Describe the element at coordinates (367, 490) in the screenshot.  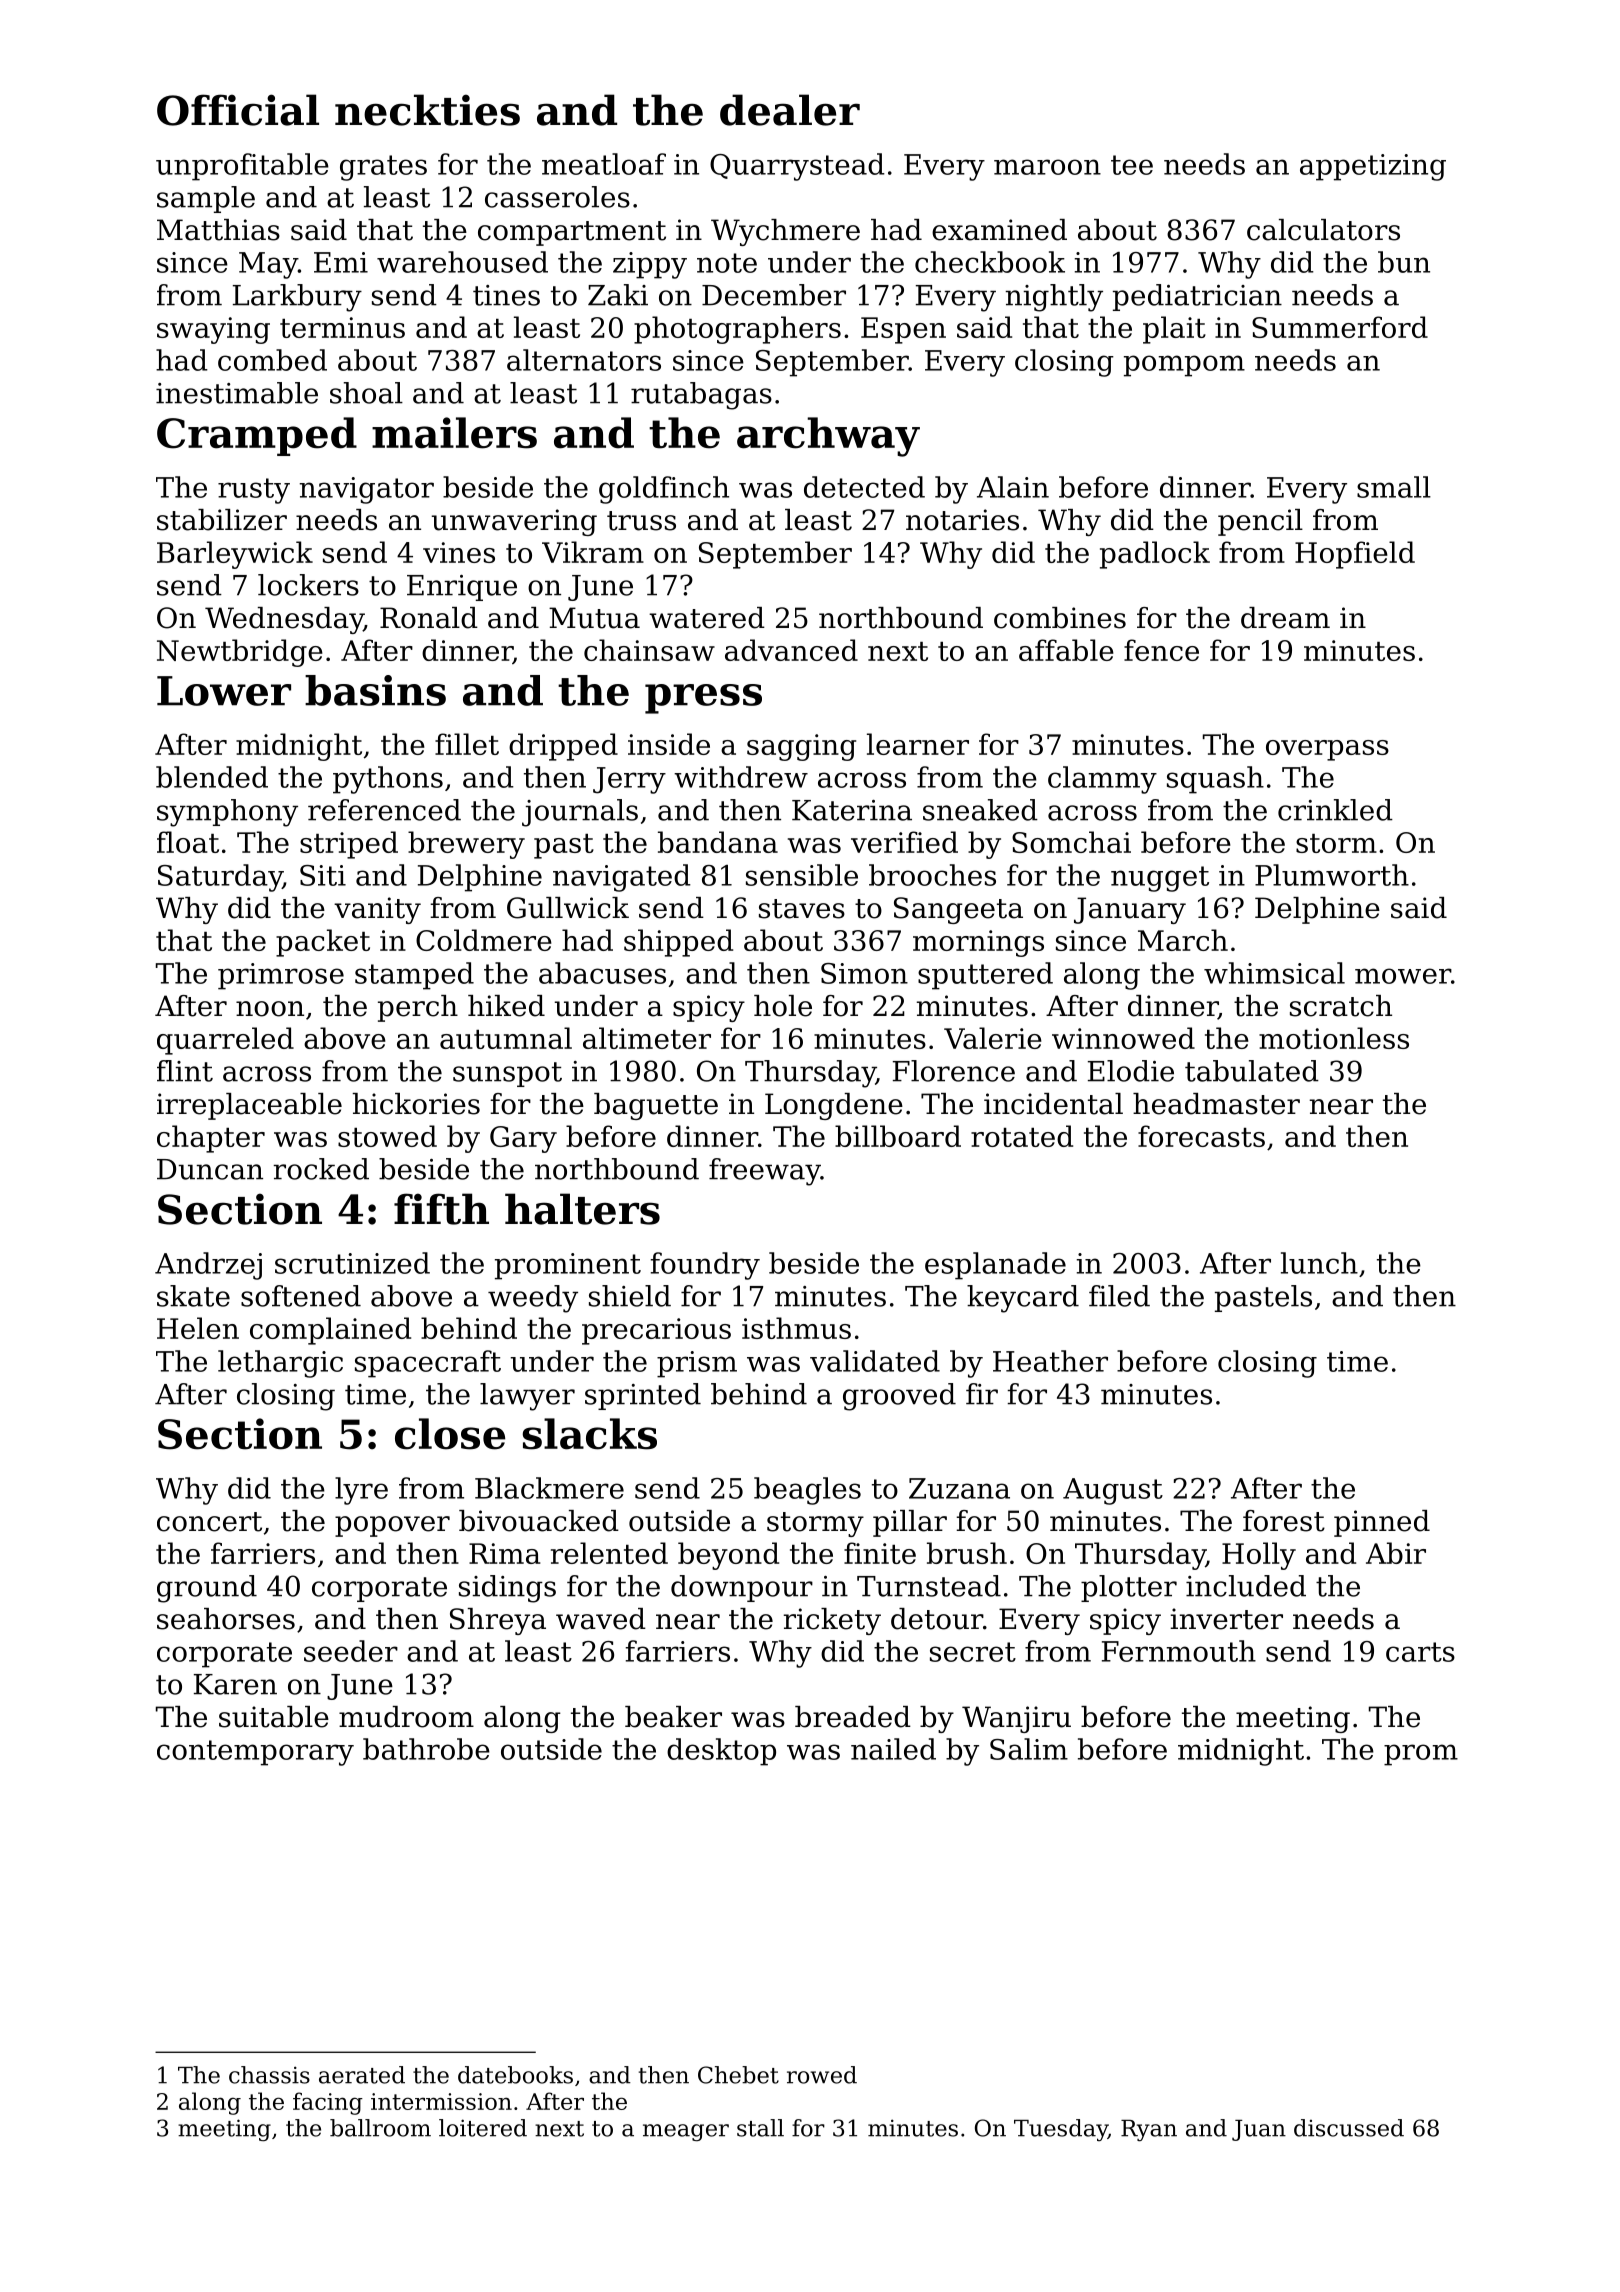
I see `navigator` at that location.
